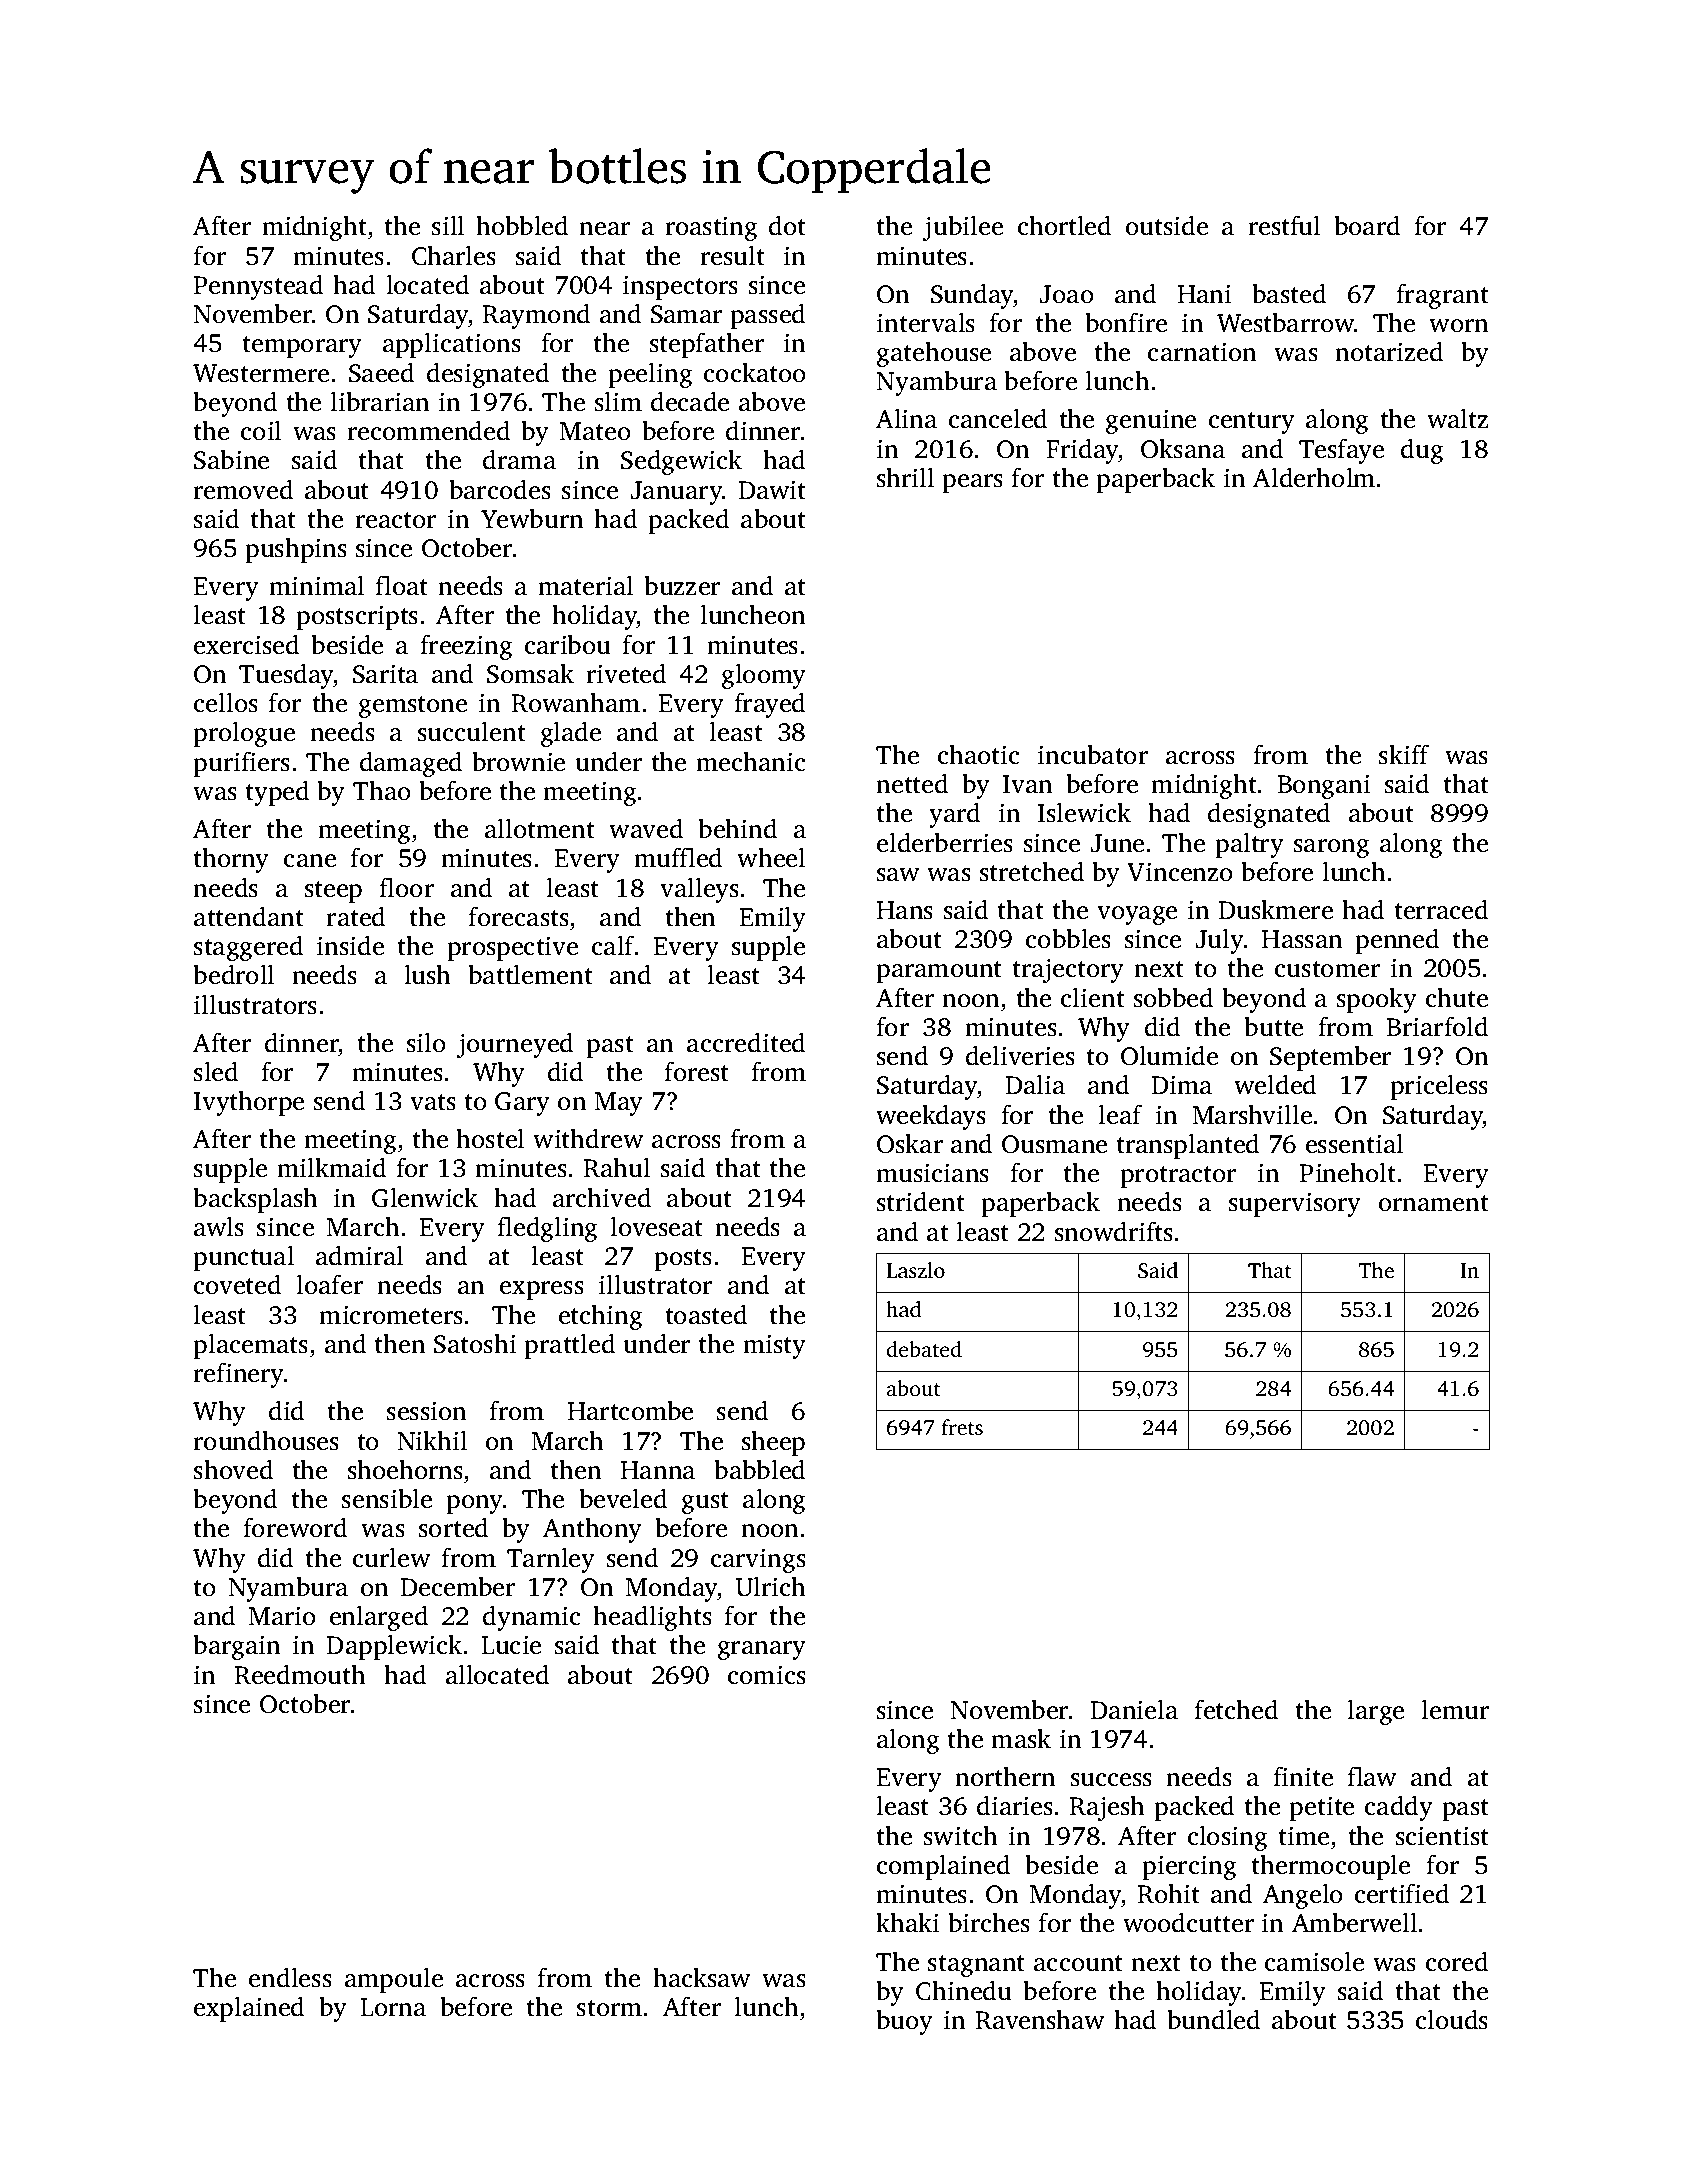  I want to click on explained, so click(249, 2009).
